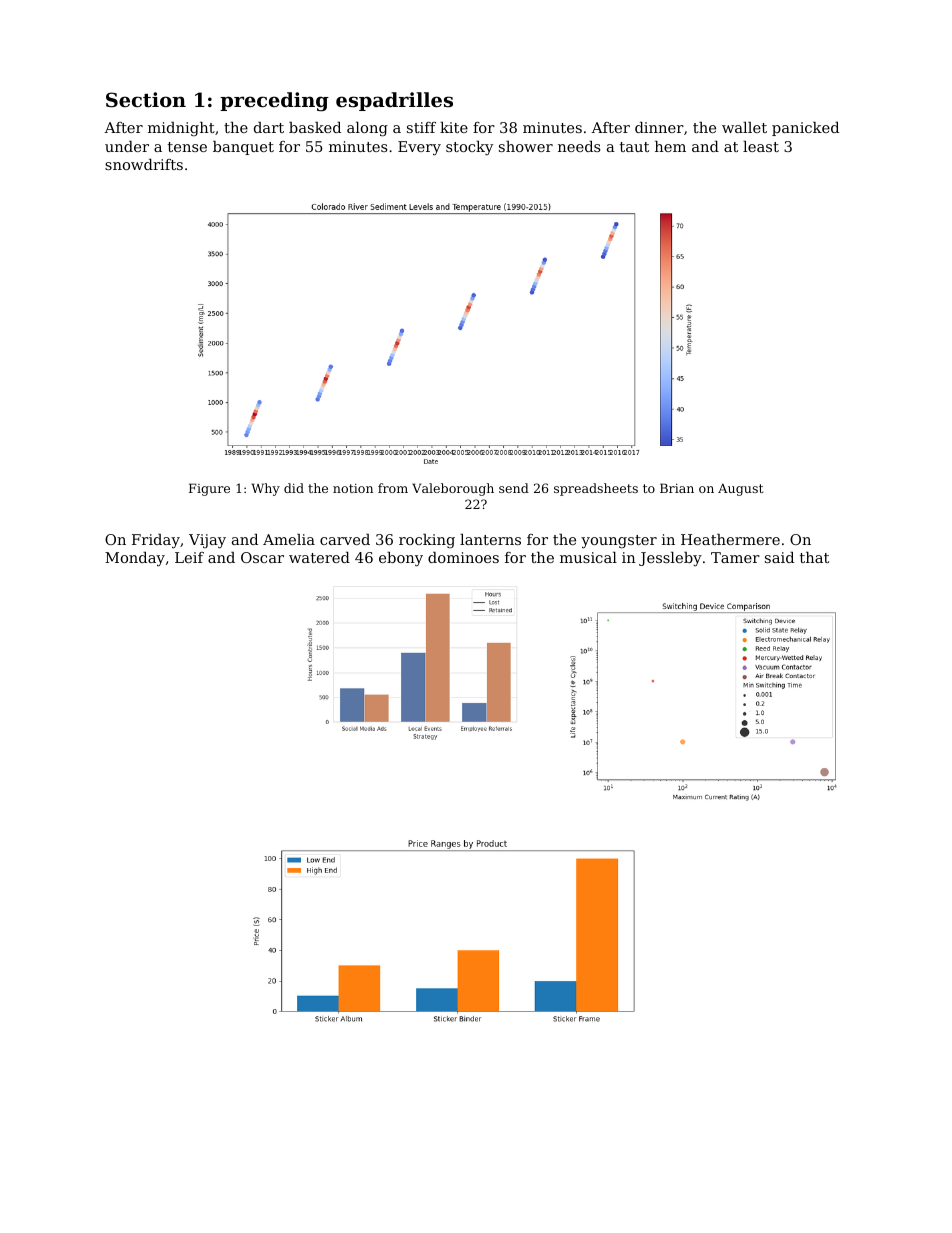 The height and width of the page is (1233, 952). Describe the element at coordinates (187, 147) in the page. I see `tense` at that location.
